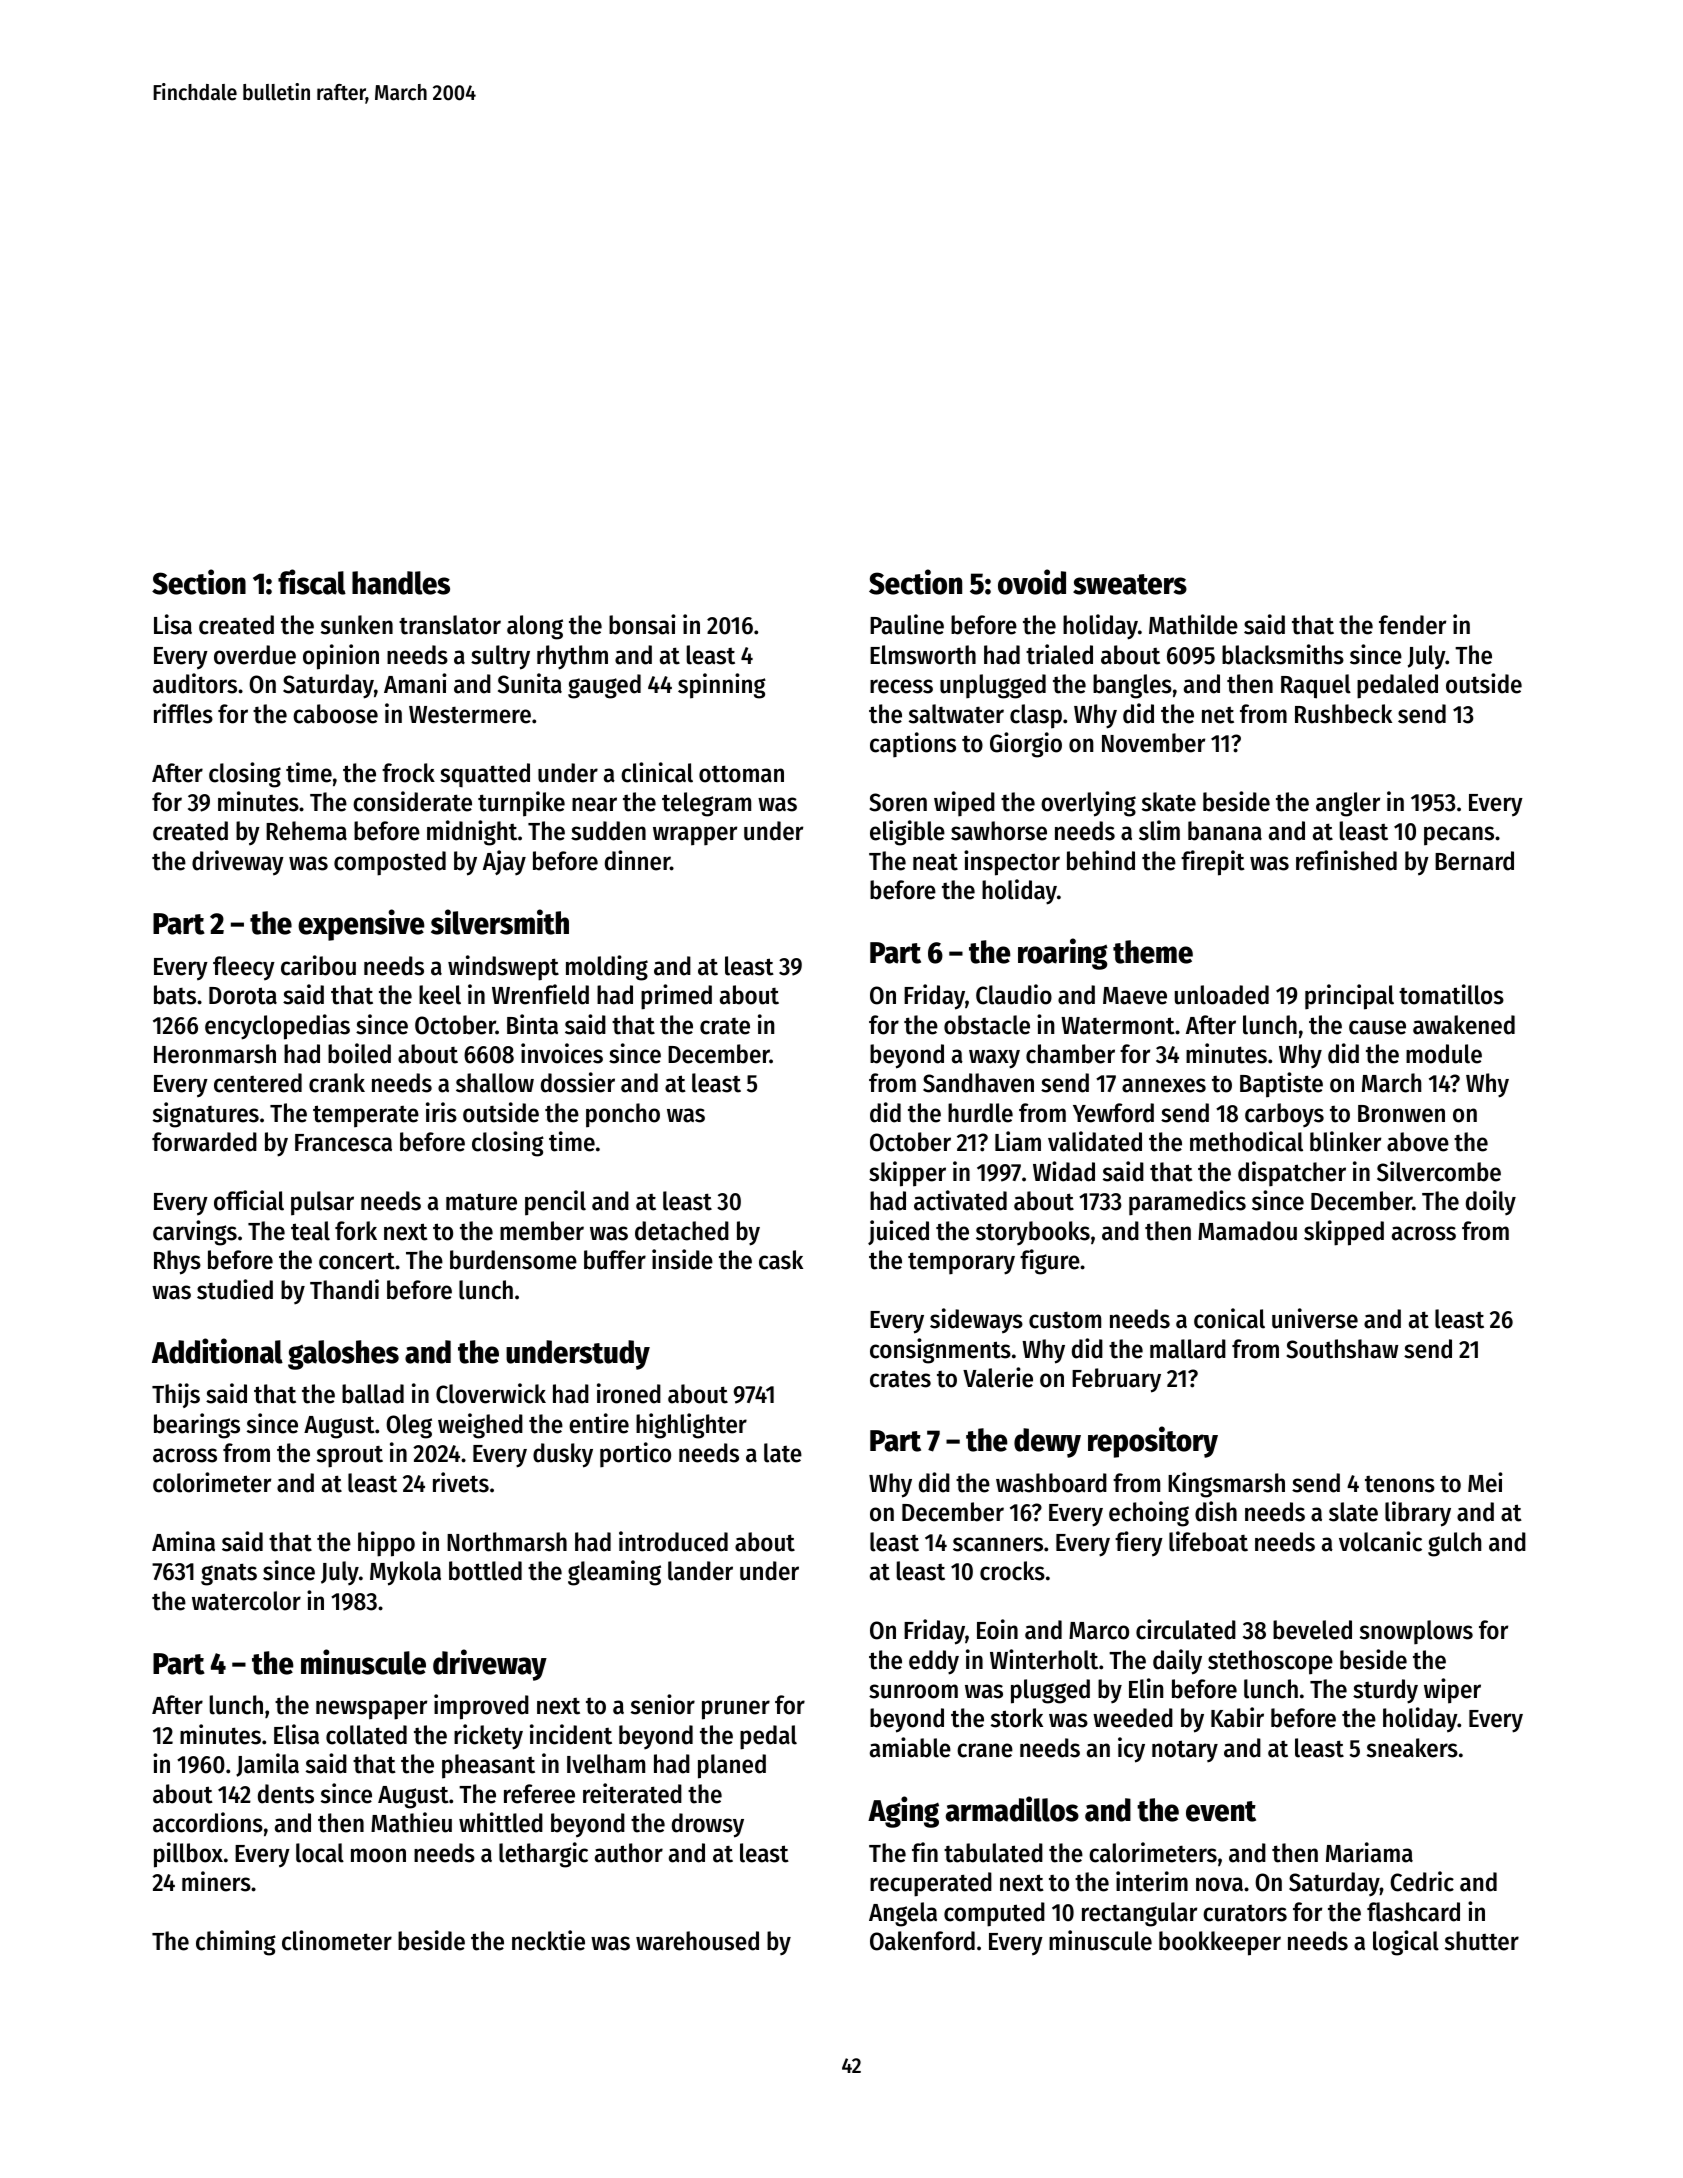 The height and width of the screenshot is (2178, 1683). I want to click on portico, so click(635, 1455).
